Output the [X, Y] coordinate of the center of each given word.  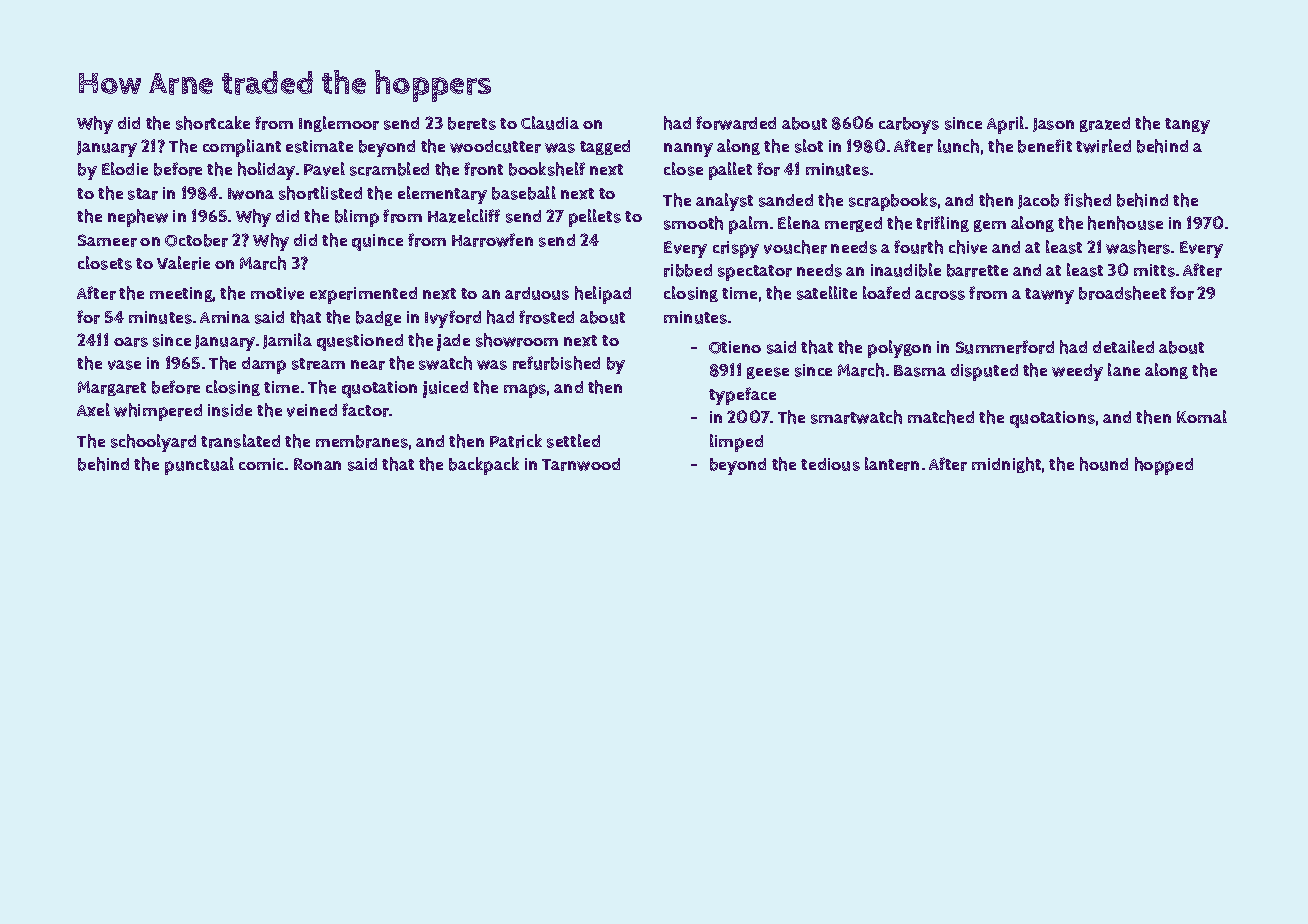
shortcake [213, 123]
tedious [830, 464]
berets [472, 123]
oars [131, 342]
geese [768, 373]
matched [941, 417]
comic [261, 464]
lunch [958, 146]
